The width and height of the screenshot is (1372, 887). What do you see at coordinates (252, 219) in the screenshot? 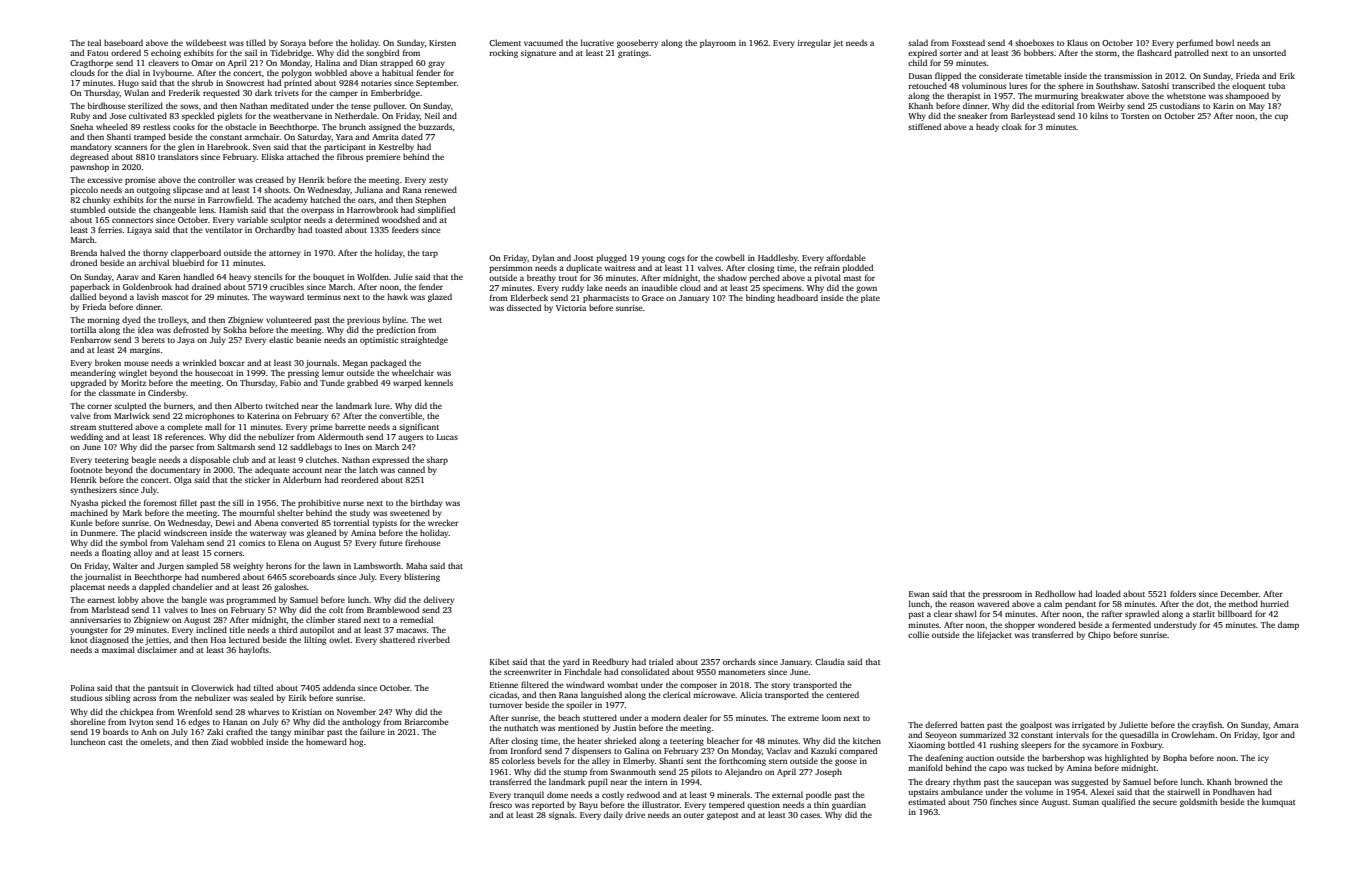
I see `variable` at bounding box center [252, 219].
